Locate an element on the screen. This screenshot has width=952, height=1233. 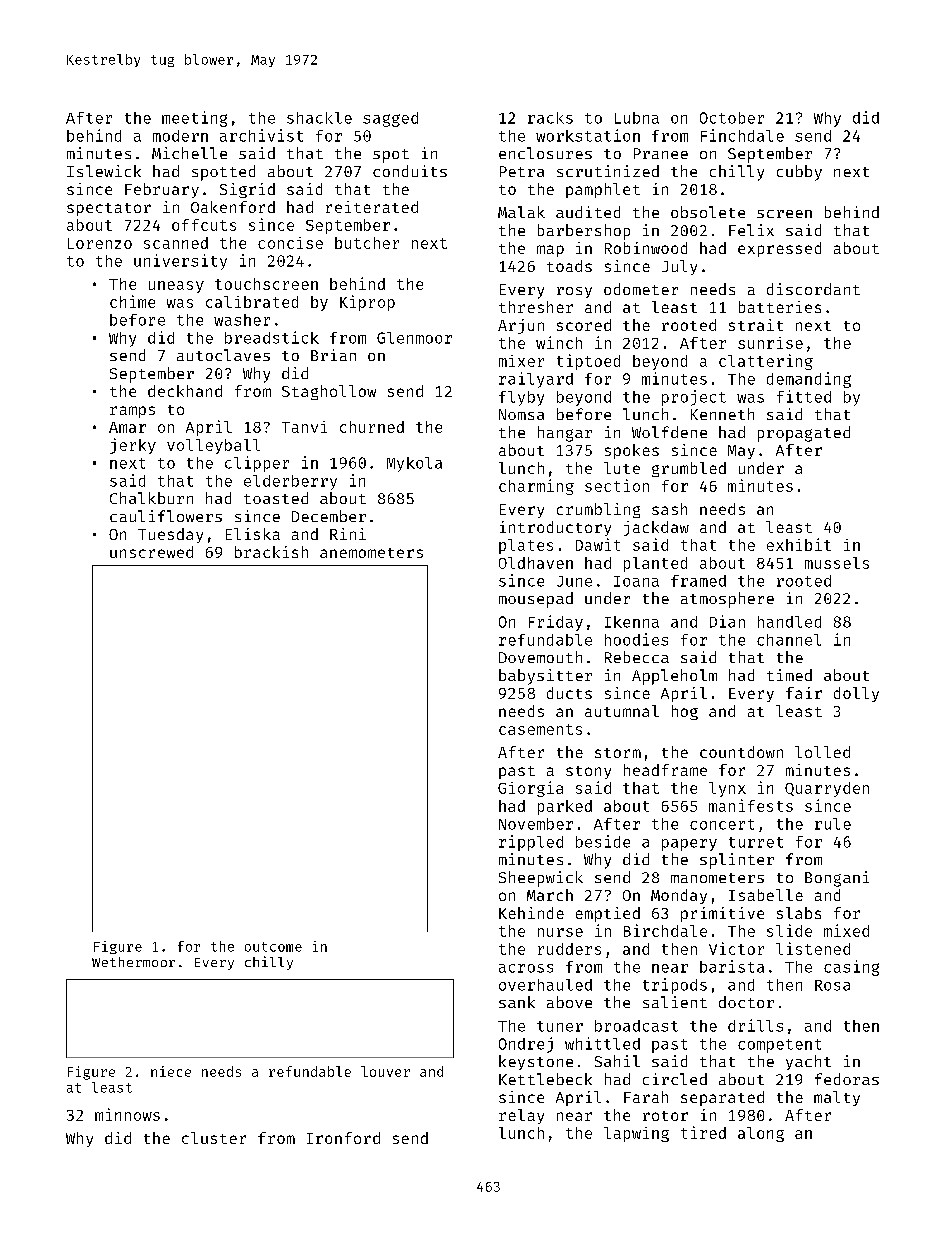
Kettlebeck is located at coordinates (545, 1079).
